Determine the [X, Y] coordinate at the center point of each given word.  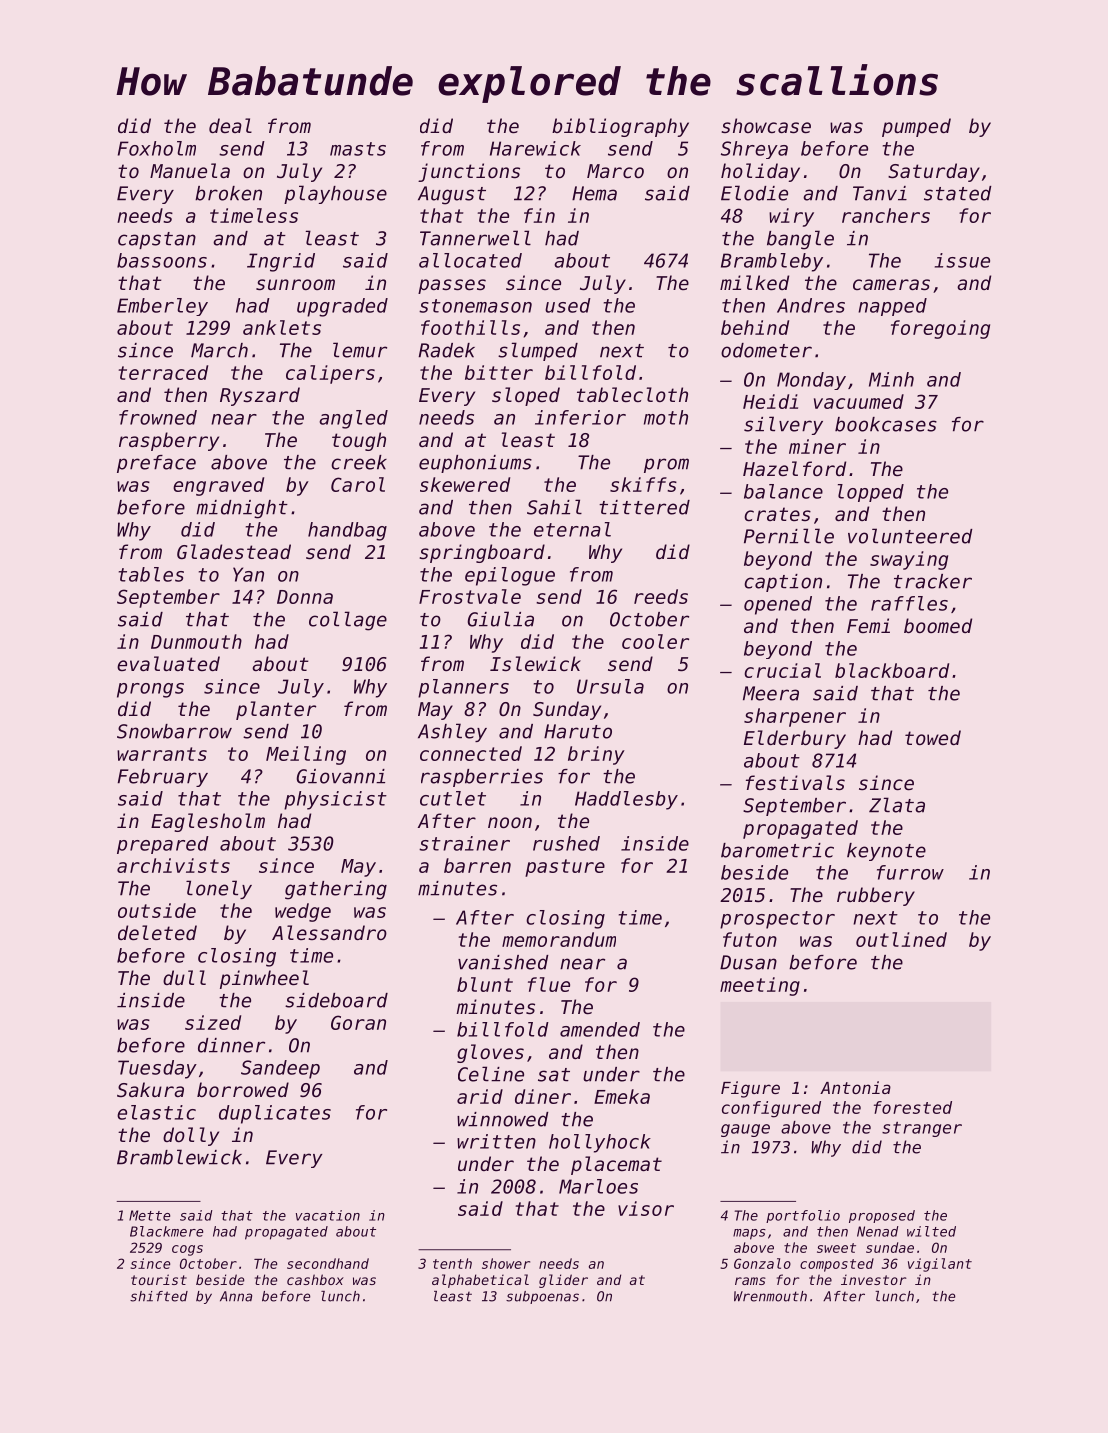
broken [228, 193]
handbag [347, 531]
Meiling [306, 755]
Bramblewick [179, 1157]
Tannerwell [475, 238]
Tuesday [157, 1069]
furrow [910, 872]
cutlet [453, 798]
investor [874, 1279]
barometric [777, 850]
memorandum [559, 939]
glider [563, 1281]
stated [958, 193]
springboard [482, 553]
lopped [871, 493]
